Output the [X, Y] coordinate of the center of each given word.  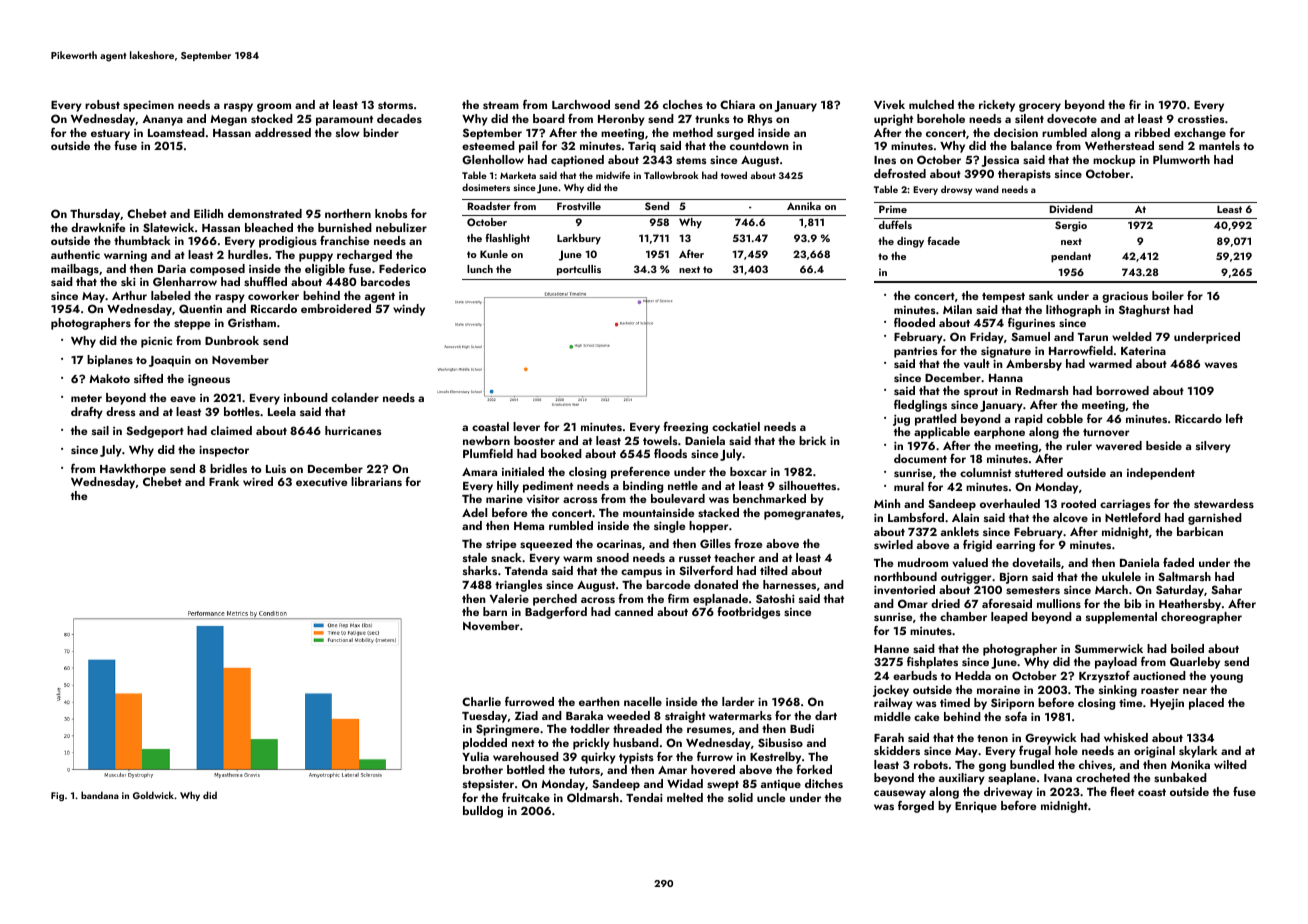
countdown [759, 145]
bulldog [483, 812]
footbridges [749, 613]
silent [1029, 118]
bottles [242, 411]
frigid [977, 546]
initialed [523, 471]
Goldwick [153, 795]
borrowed [1122, 390]
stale [475, 557]
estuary [110, 135]
